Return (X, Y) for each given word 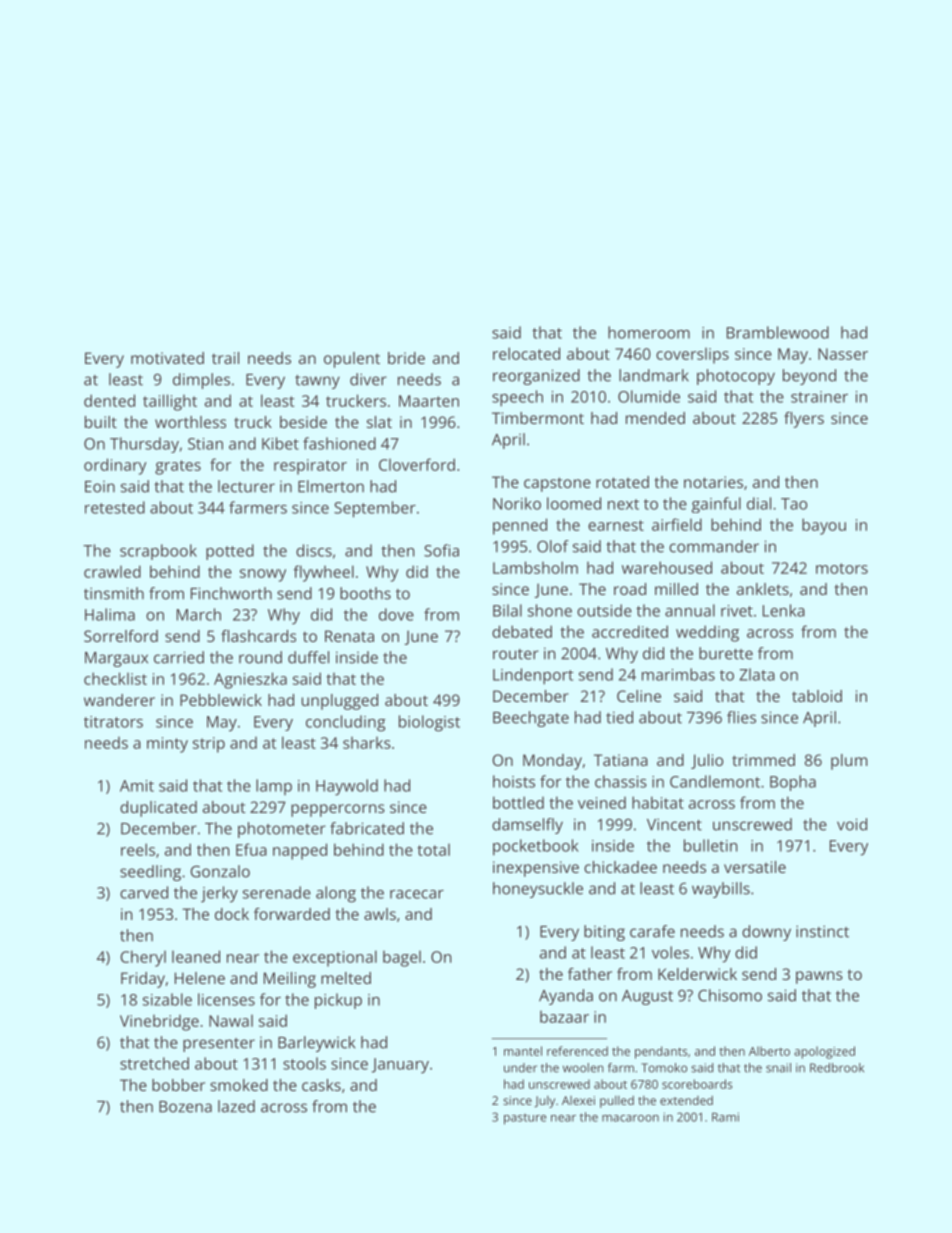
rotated (622, 482)
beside (303, 422)
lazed (236, 1106)
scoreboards (697, 1084)
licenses (226, 999)
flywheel (324, 573)
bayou (824, 526)
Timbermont (538, 418)
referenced (577, 1051)
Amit (137, 786)
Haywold (347, 787)
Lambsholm (535, 567)
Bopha (793, 783)
